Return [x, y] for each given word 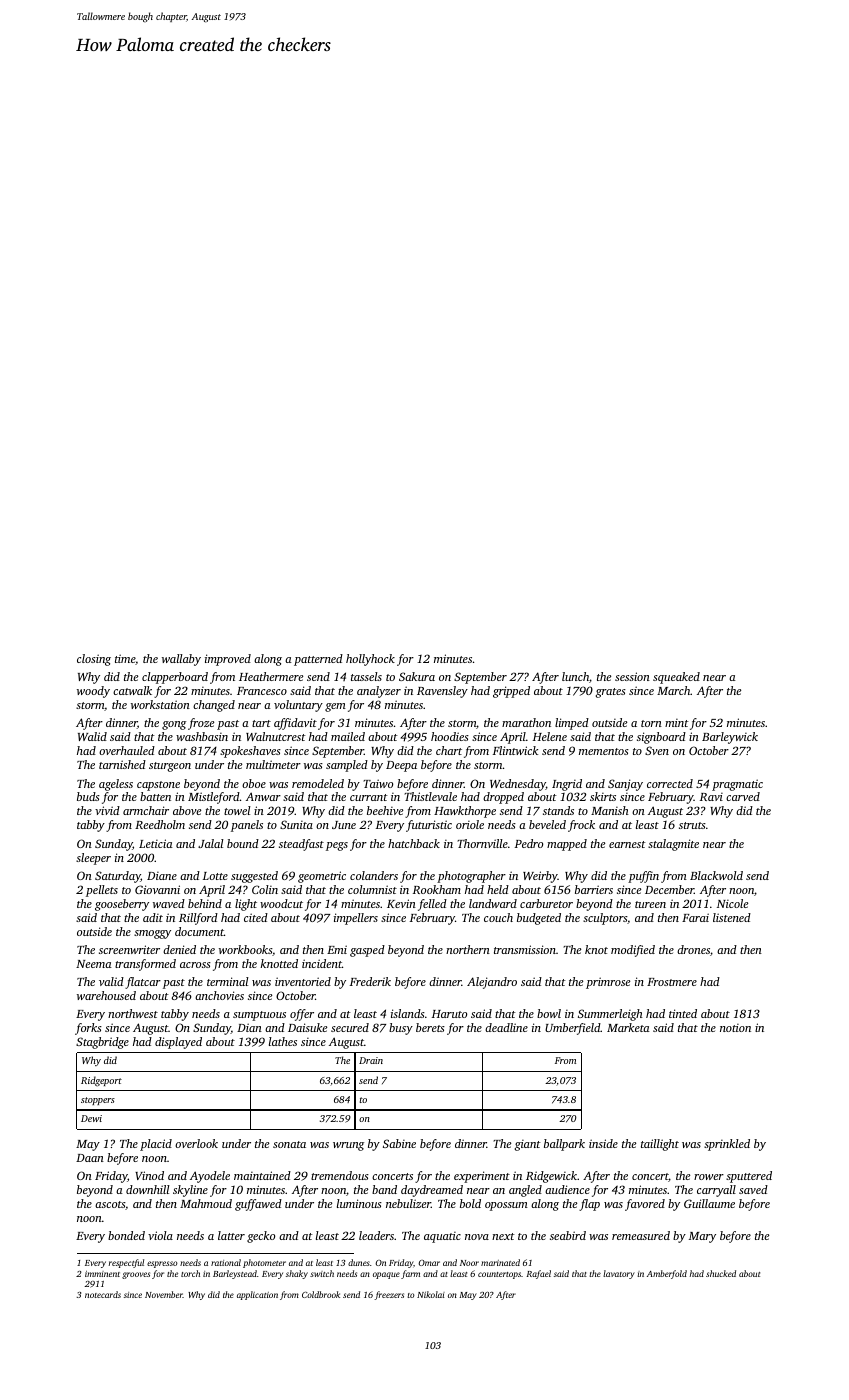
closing [94, 660]
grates [611, 693]
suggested [254, 877]
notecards [103, 1294]
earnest [627, 844]
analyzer [379, 692]
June [344, 825]
